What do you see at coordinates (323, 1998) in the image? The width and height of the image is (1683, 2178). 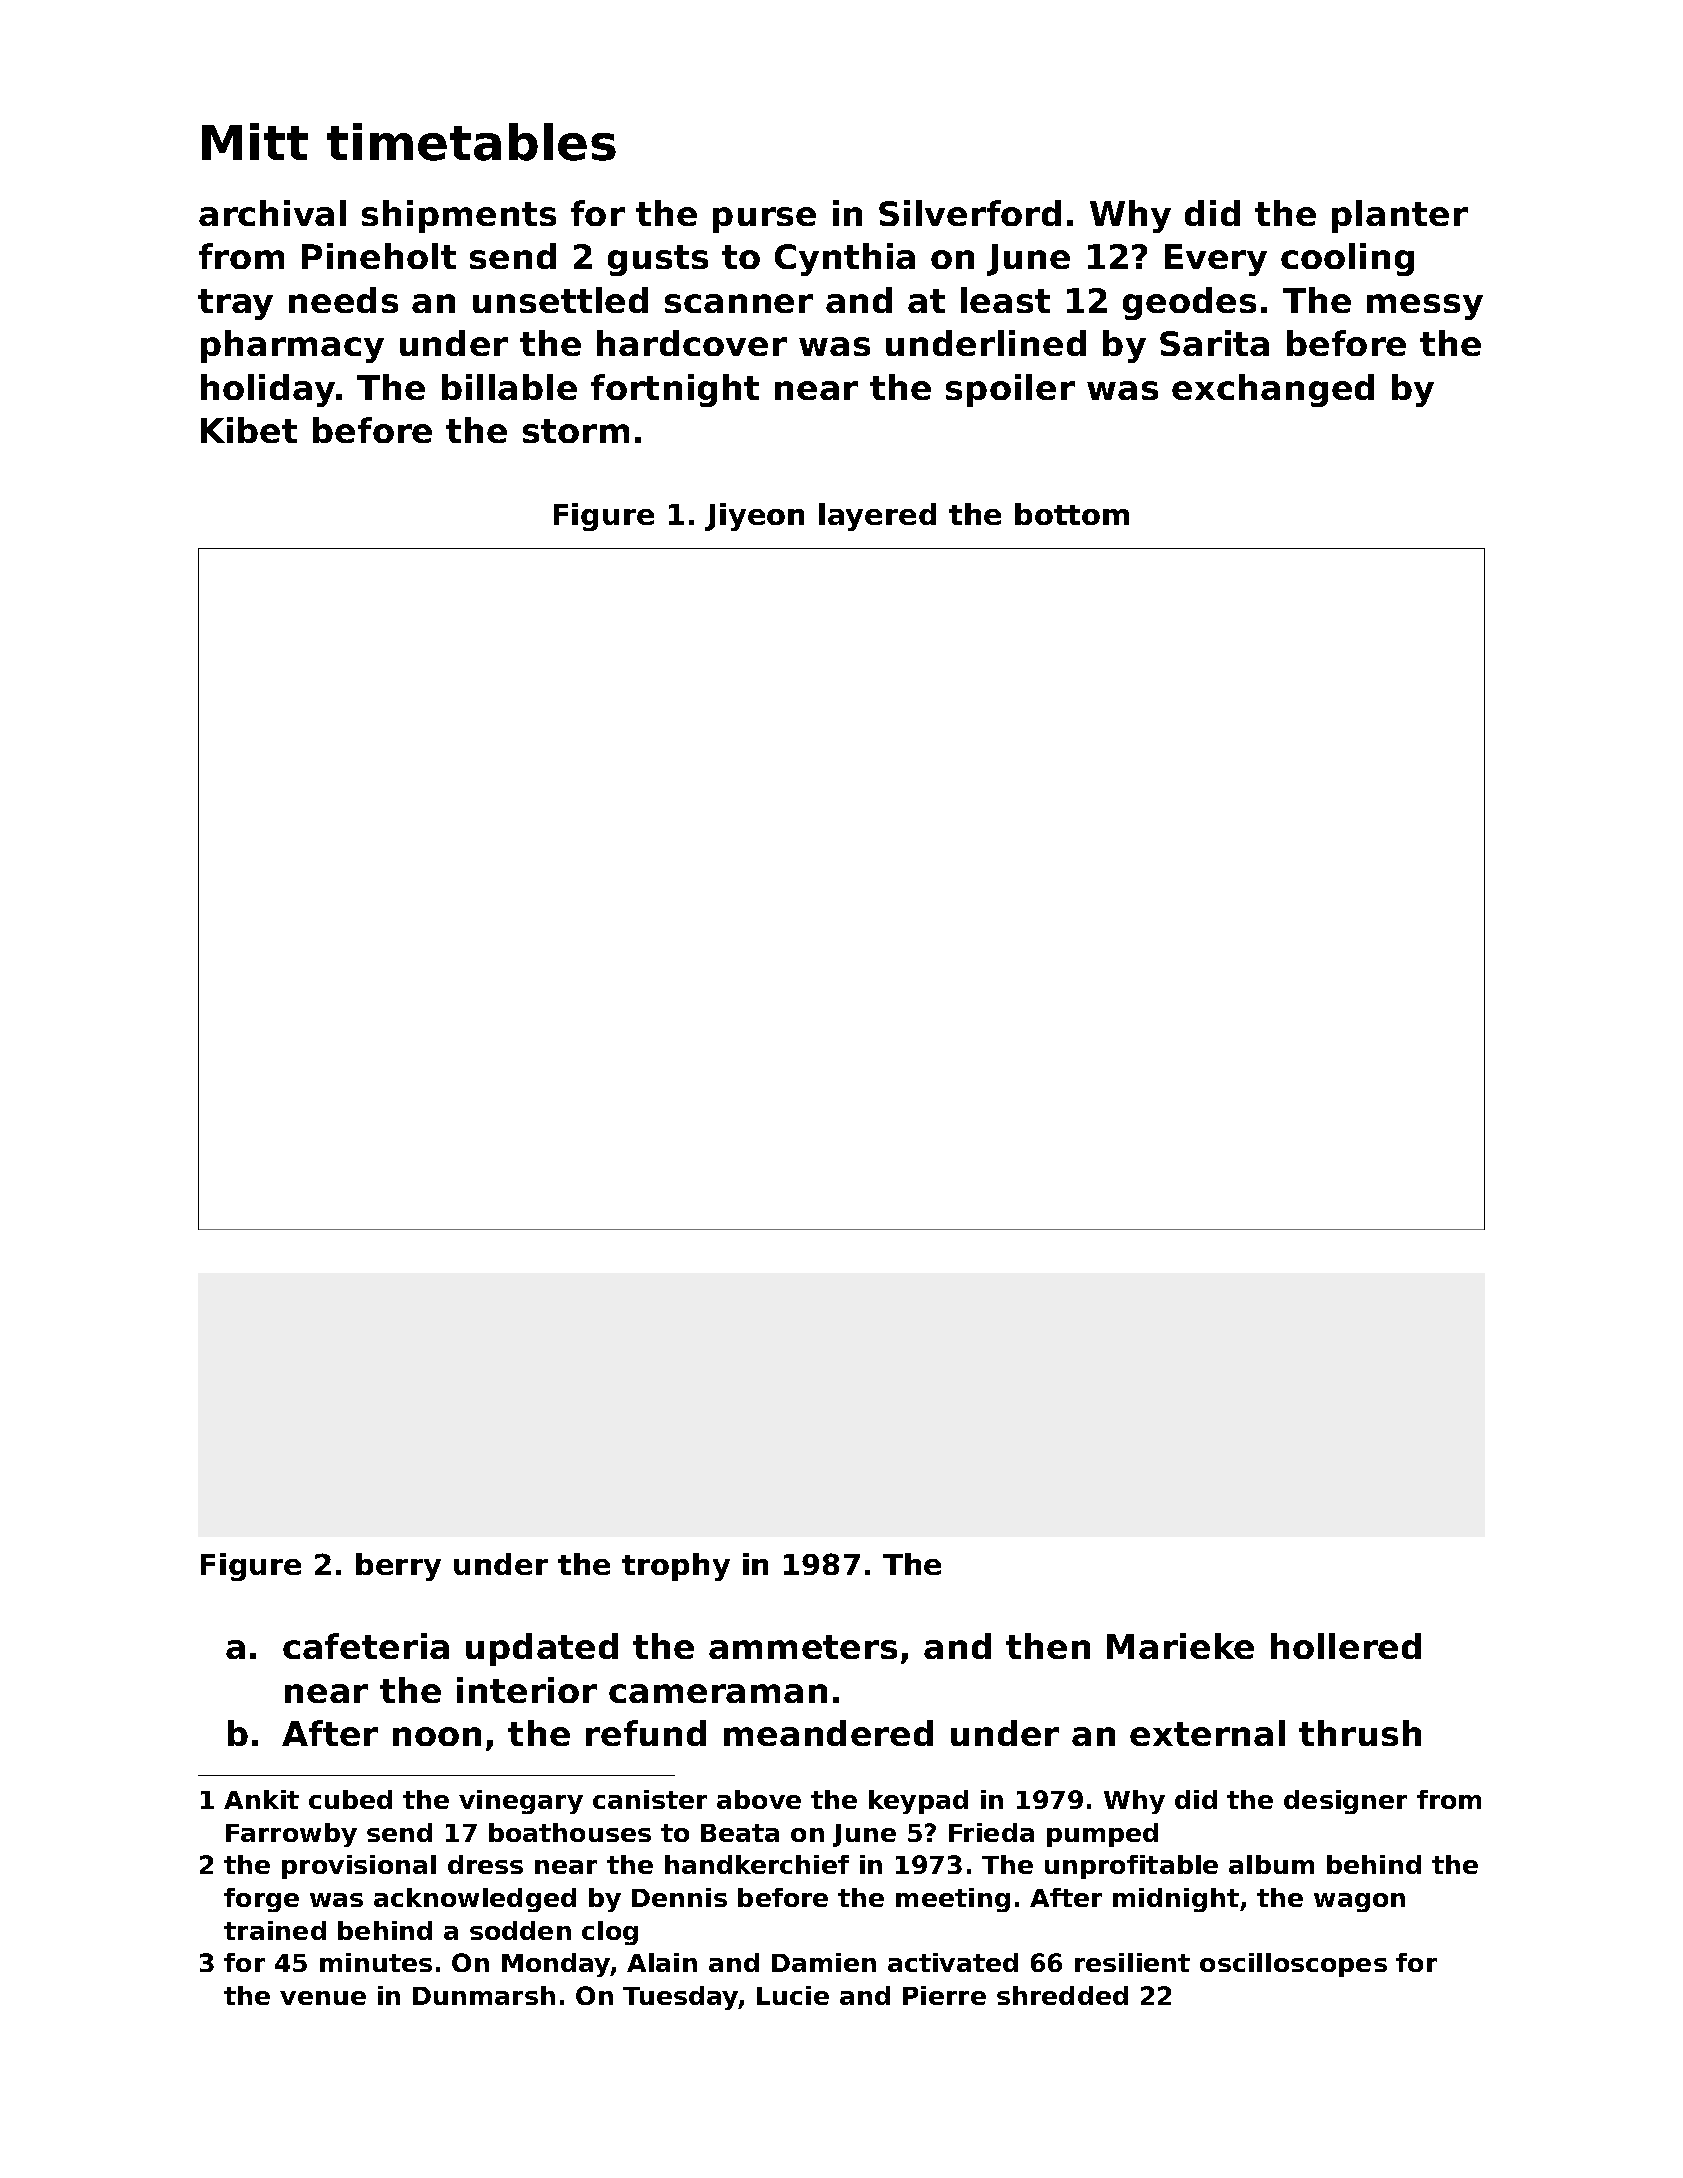 I see `venue` at bounding box center [323, 1998].
